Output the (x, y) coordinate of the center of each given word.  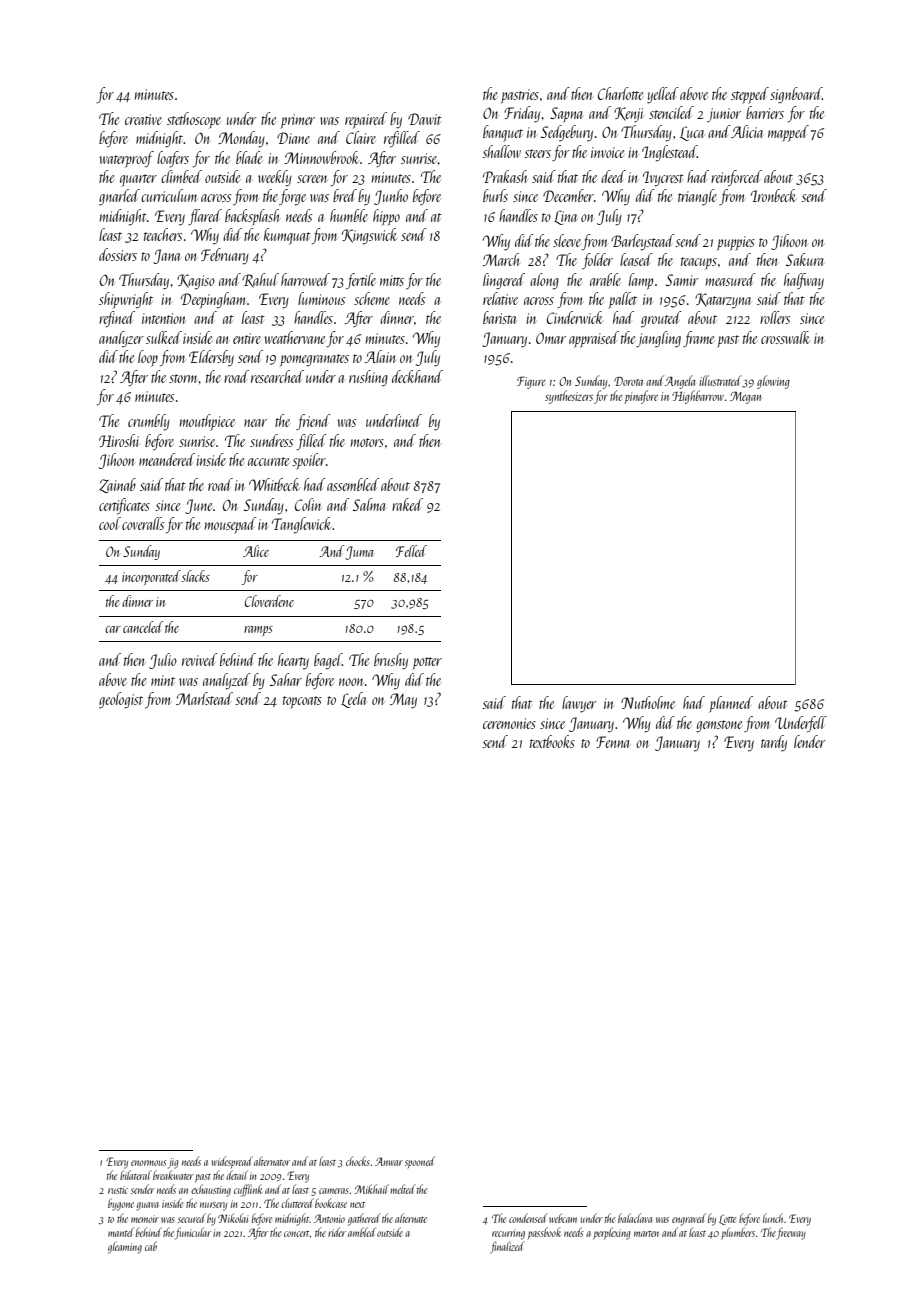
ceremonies (509, 723)
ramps (258, 631)
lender (810, 741)
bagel (328, 661)
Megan (745, 397)
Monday (241, 139)
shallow (501, 151)
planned (731, 704)
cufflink (248, 1190)
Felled (411, 551)
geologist (121, 700)
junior (724, 115)
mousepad (231, 525)
